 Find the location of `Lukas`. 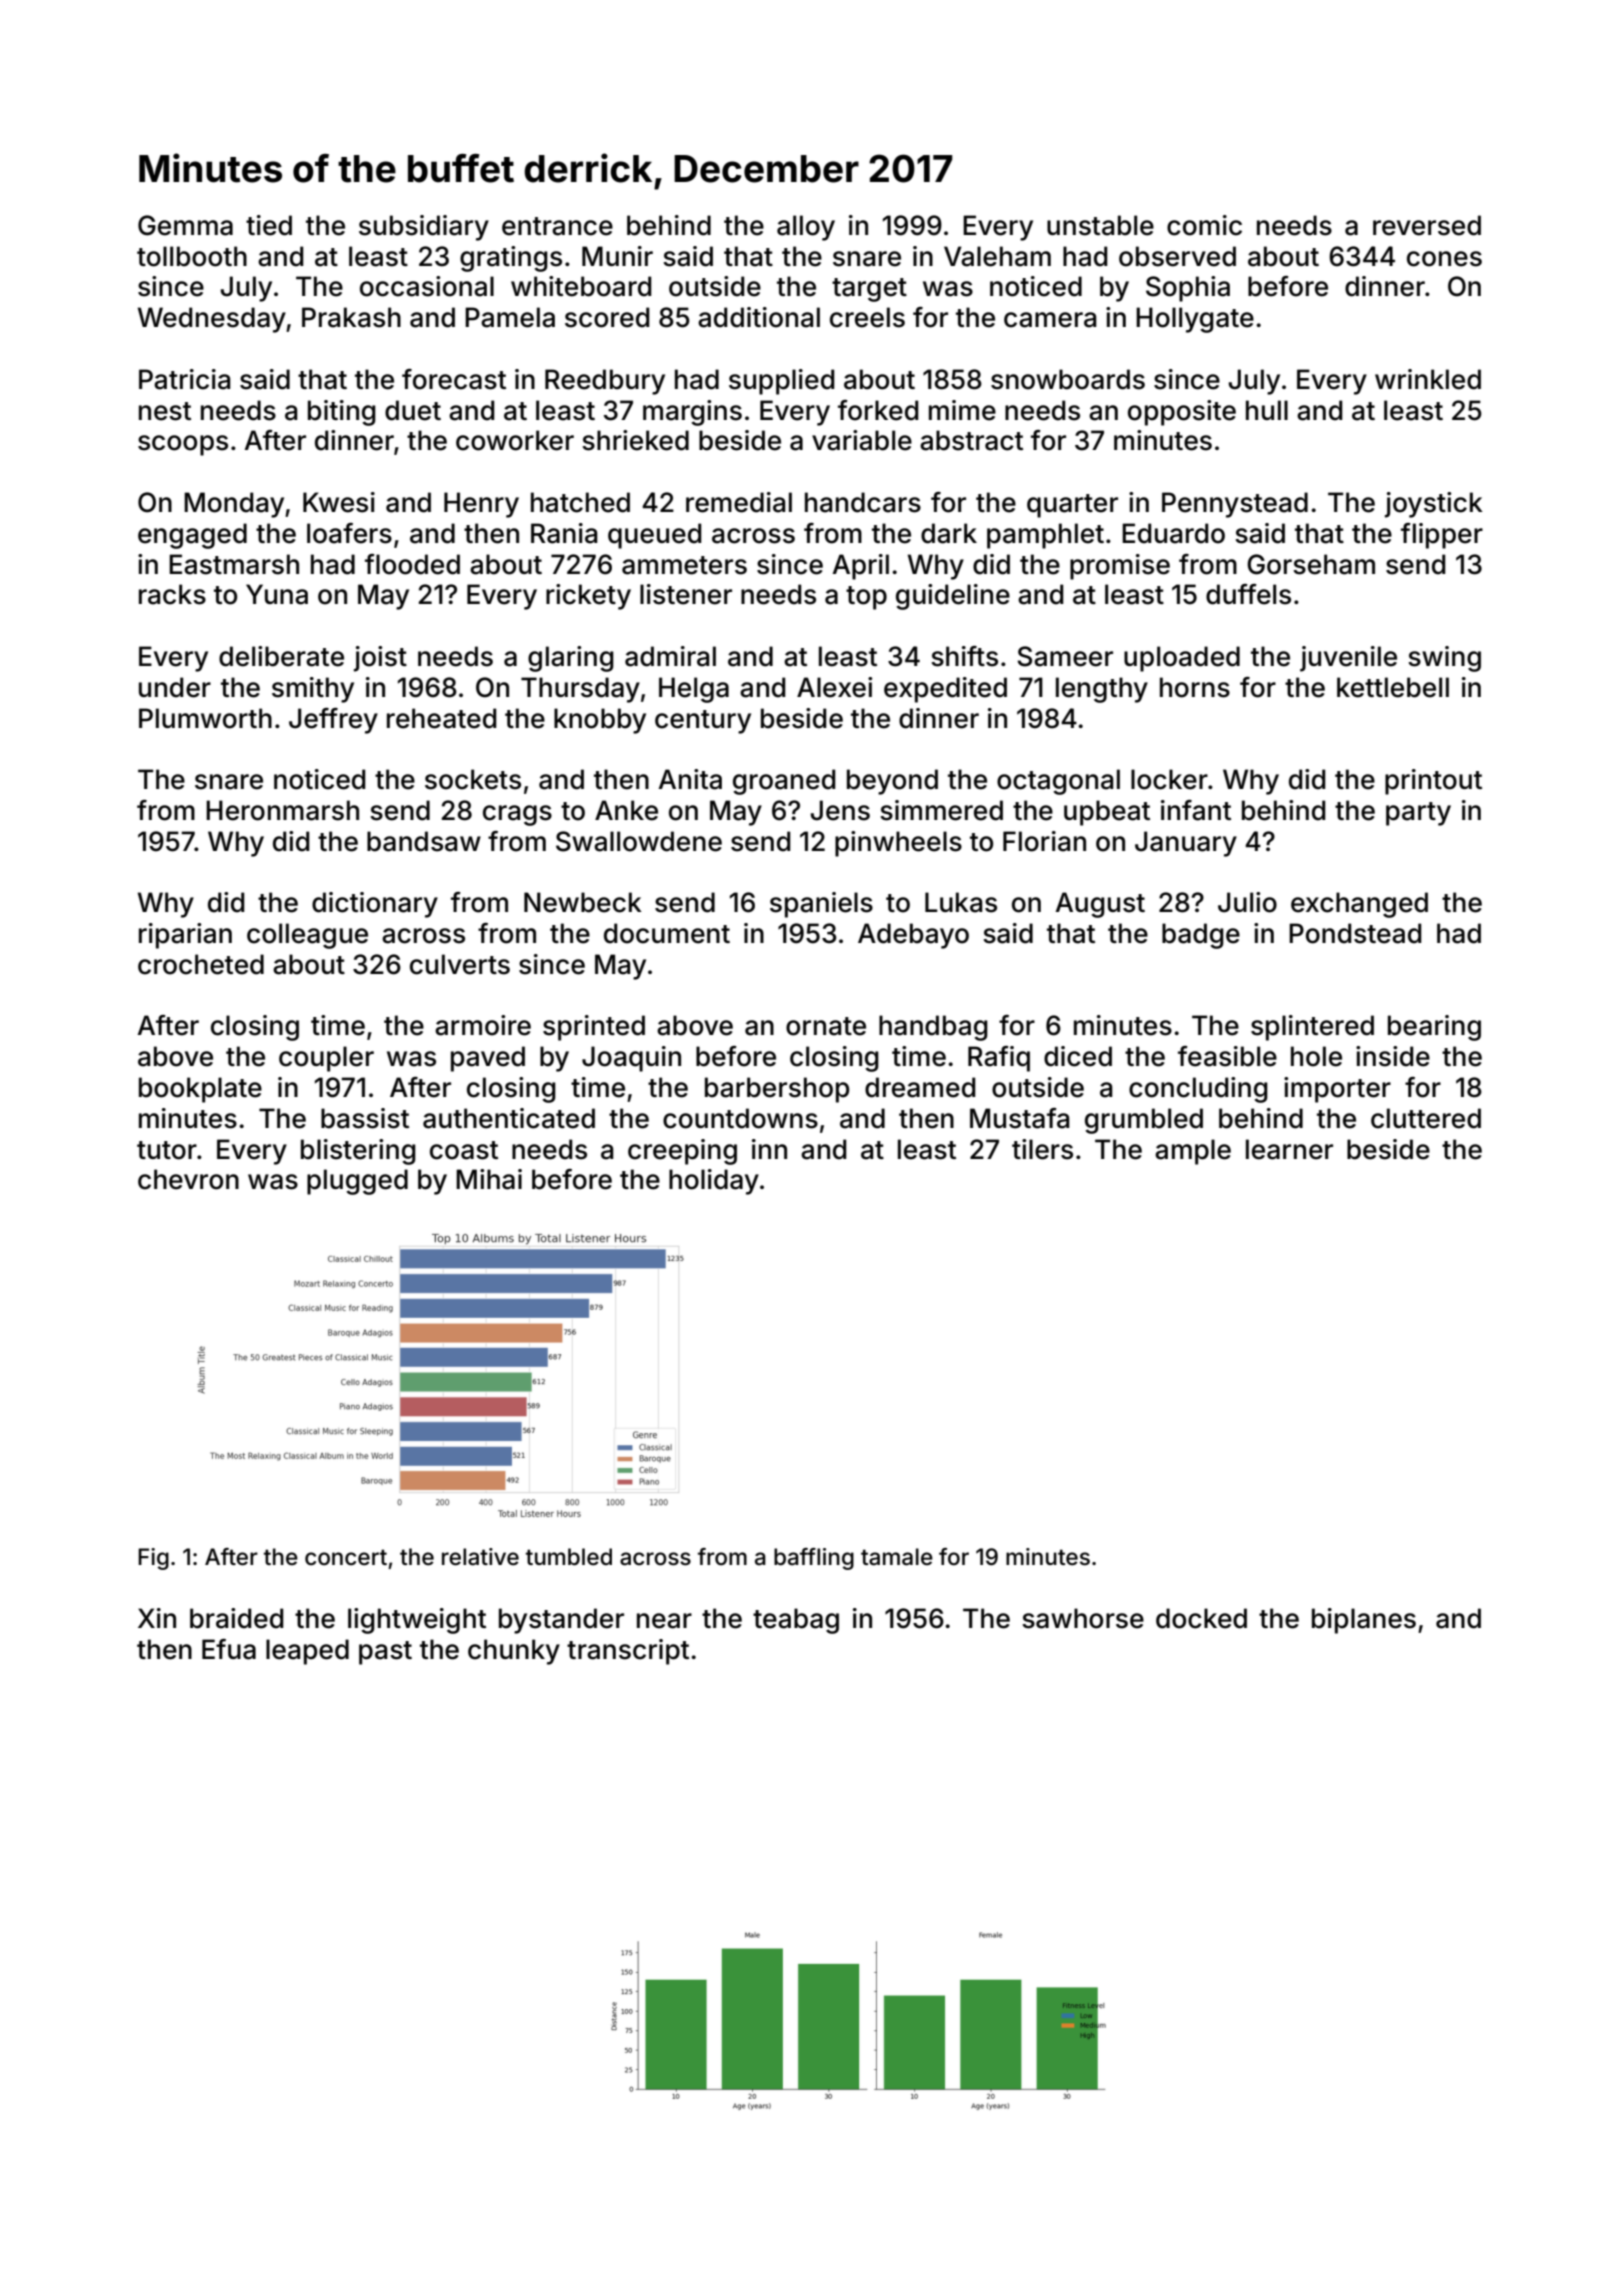

Lukas is located at coordinates (961, 902).
